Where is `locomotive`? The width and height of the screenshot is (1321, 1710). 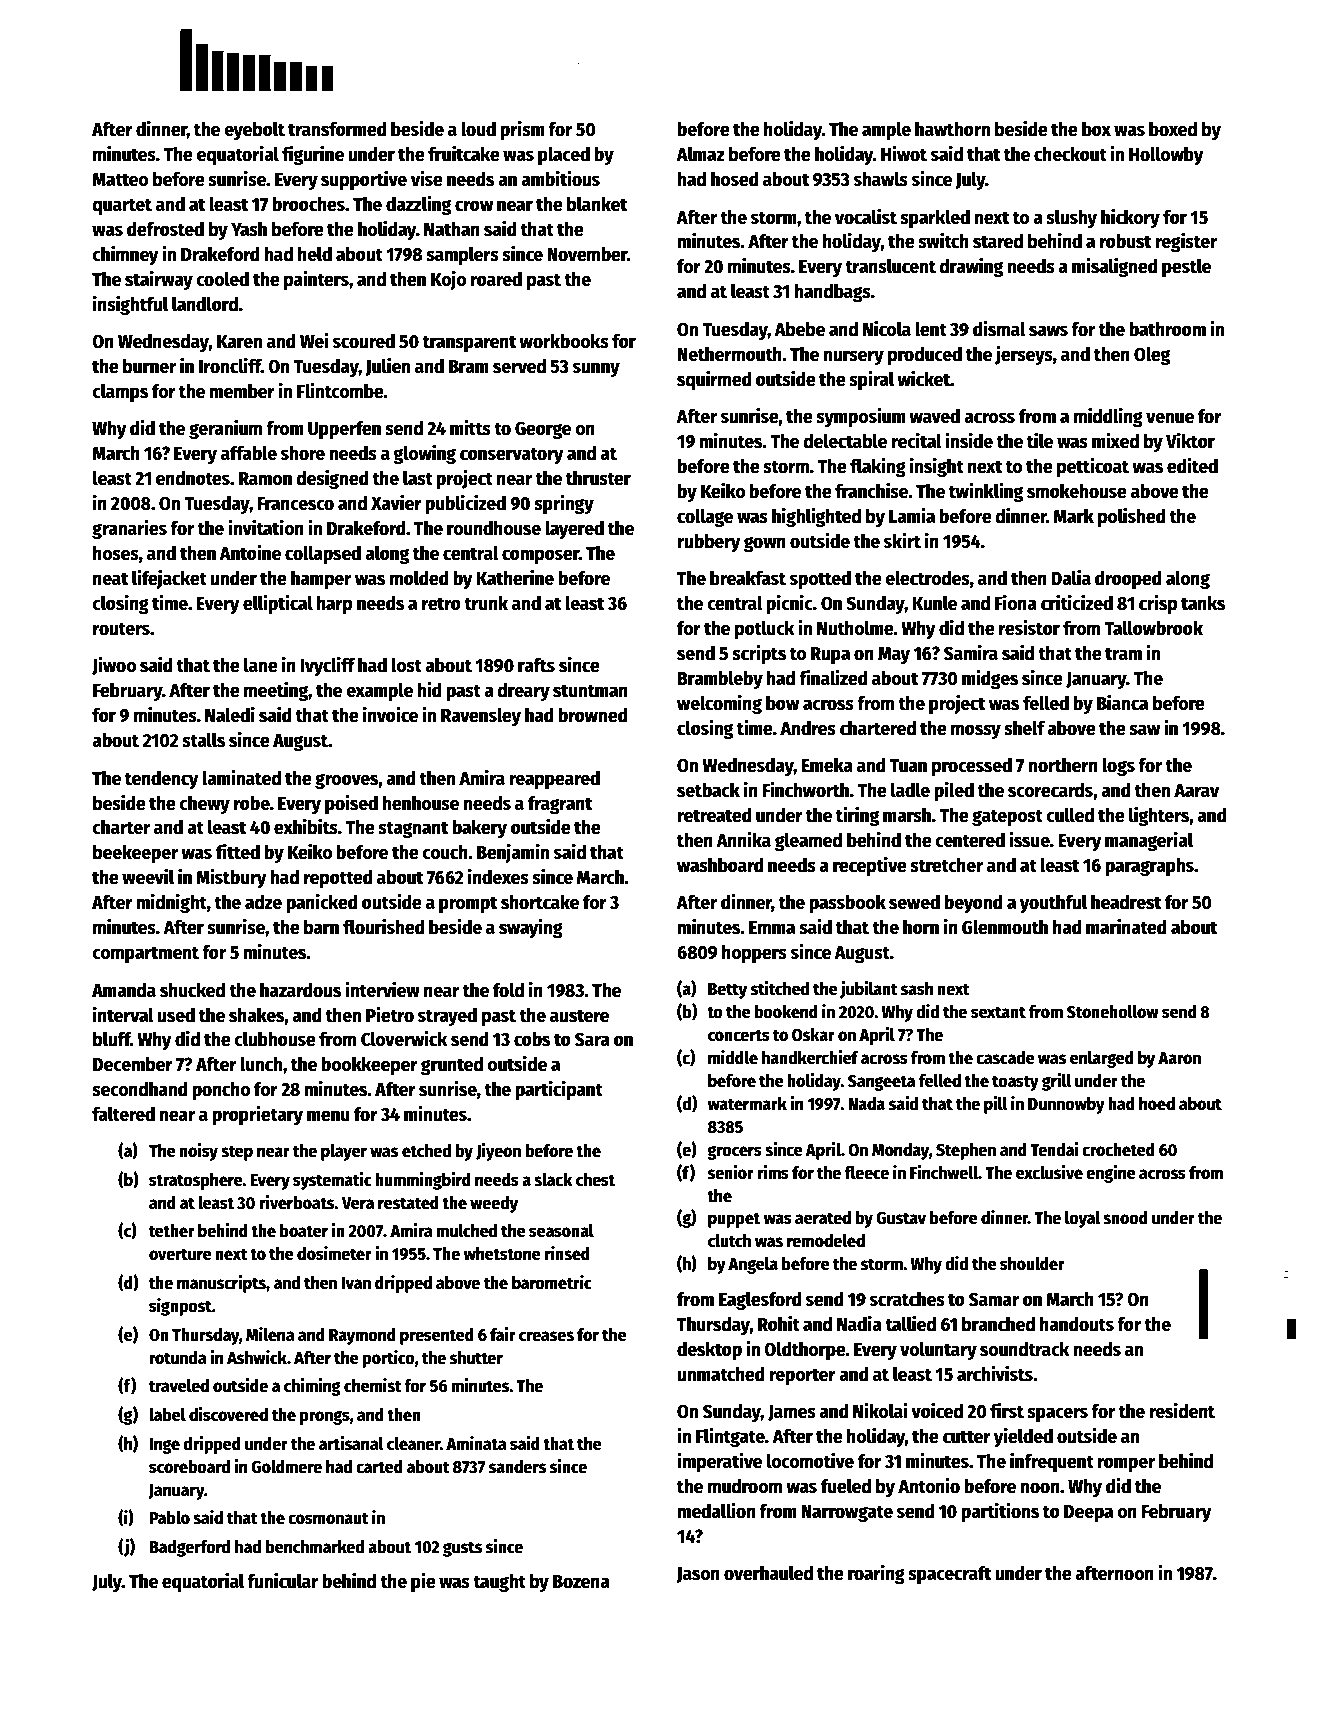 locomotive is located at coordinates (810, 1460).
